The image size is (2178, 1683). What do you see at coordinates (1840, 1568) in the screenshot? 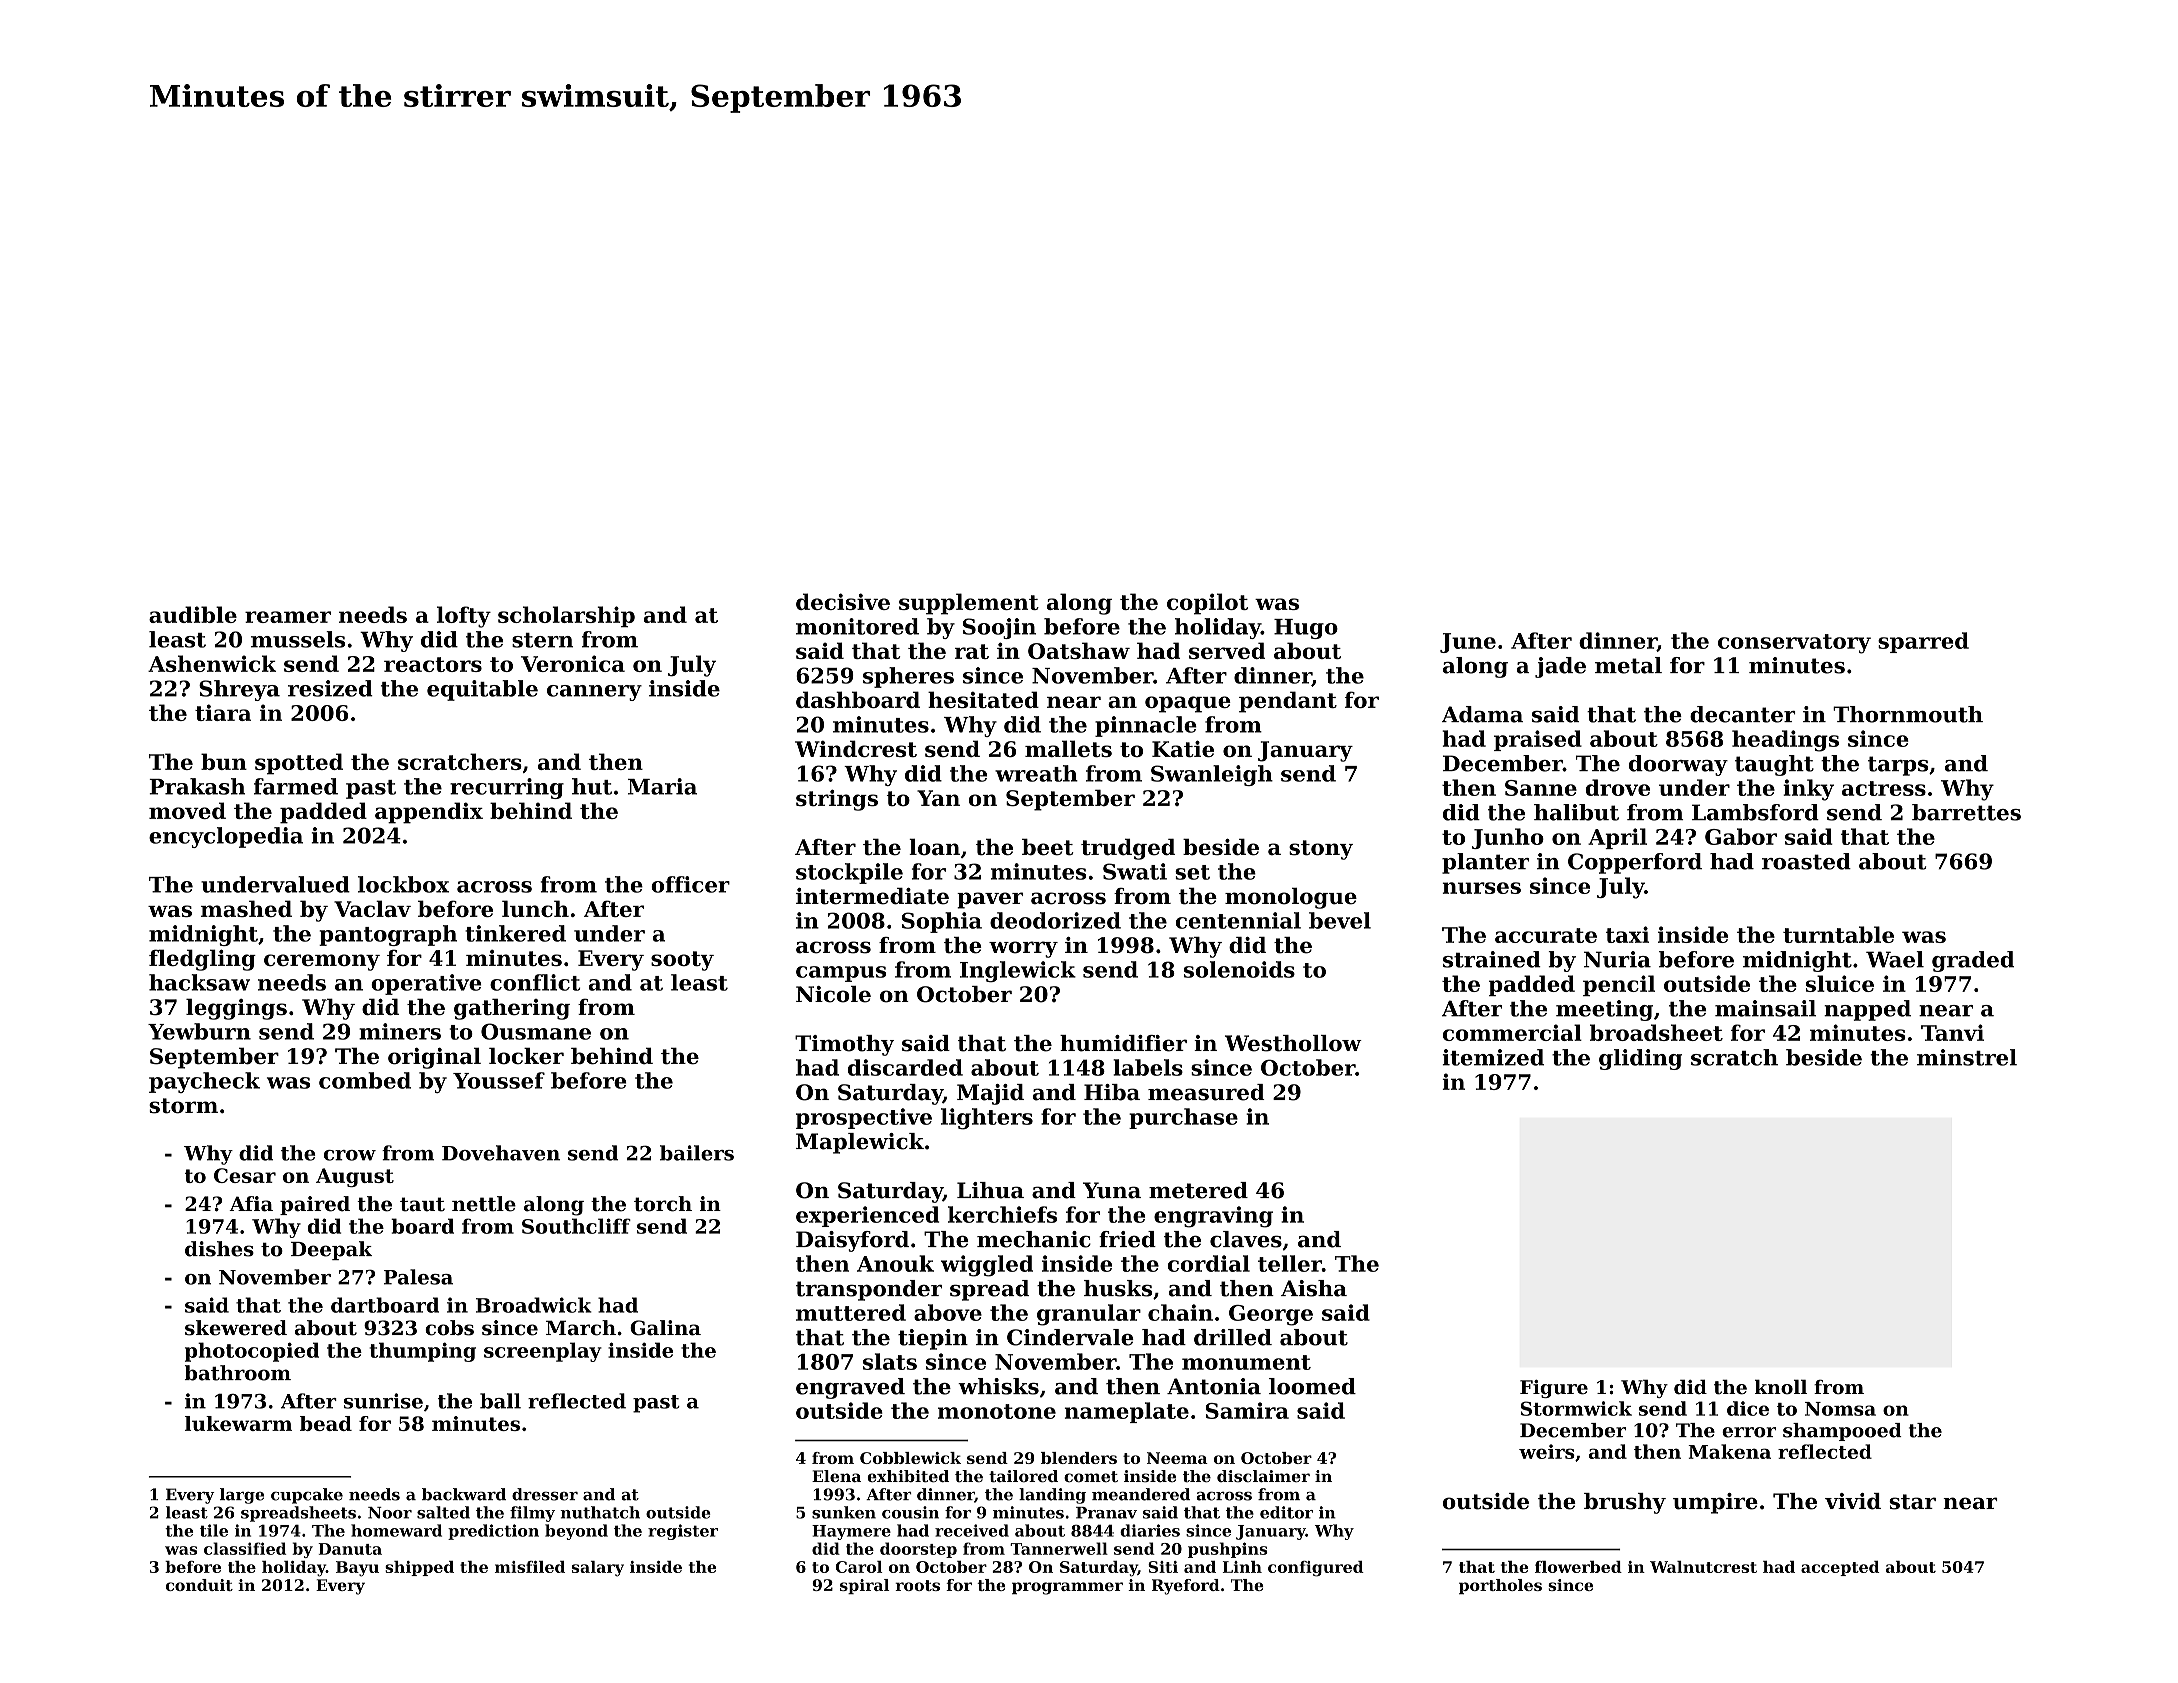
I see `accepted` at bounding box center [1840, 1568].
